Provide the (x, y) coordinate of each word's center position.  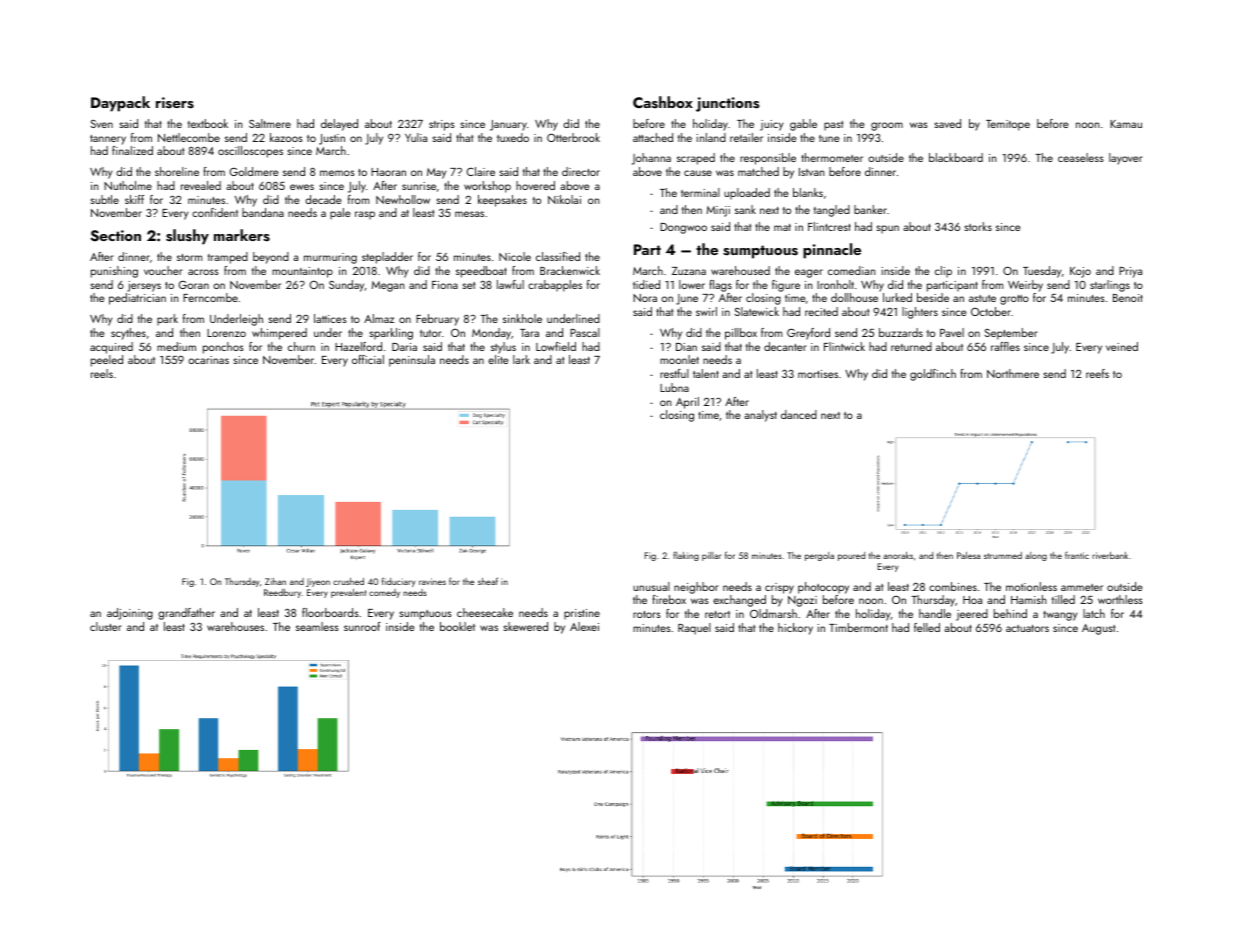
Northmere (1013, 373)
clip (943, 272)
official (368, 359)
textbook (208, 123)
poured (851, 556)
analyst (760, 416)
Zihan (275, 581)
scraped (696, 159)
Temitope (1008, 125)
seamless (317, 626)
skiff (134, 199)
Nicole (515, 256)
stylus (503, 348)
